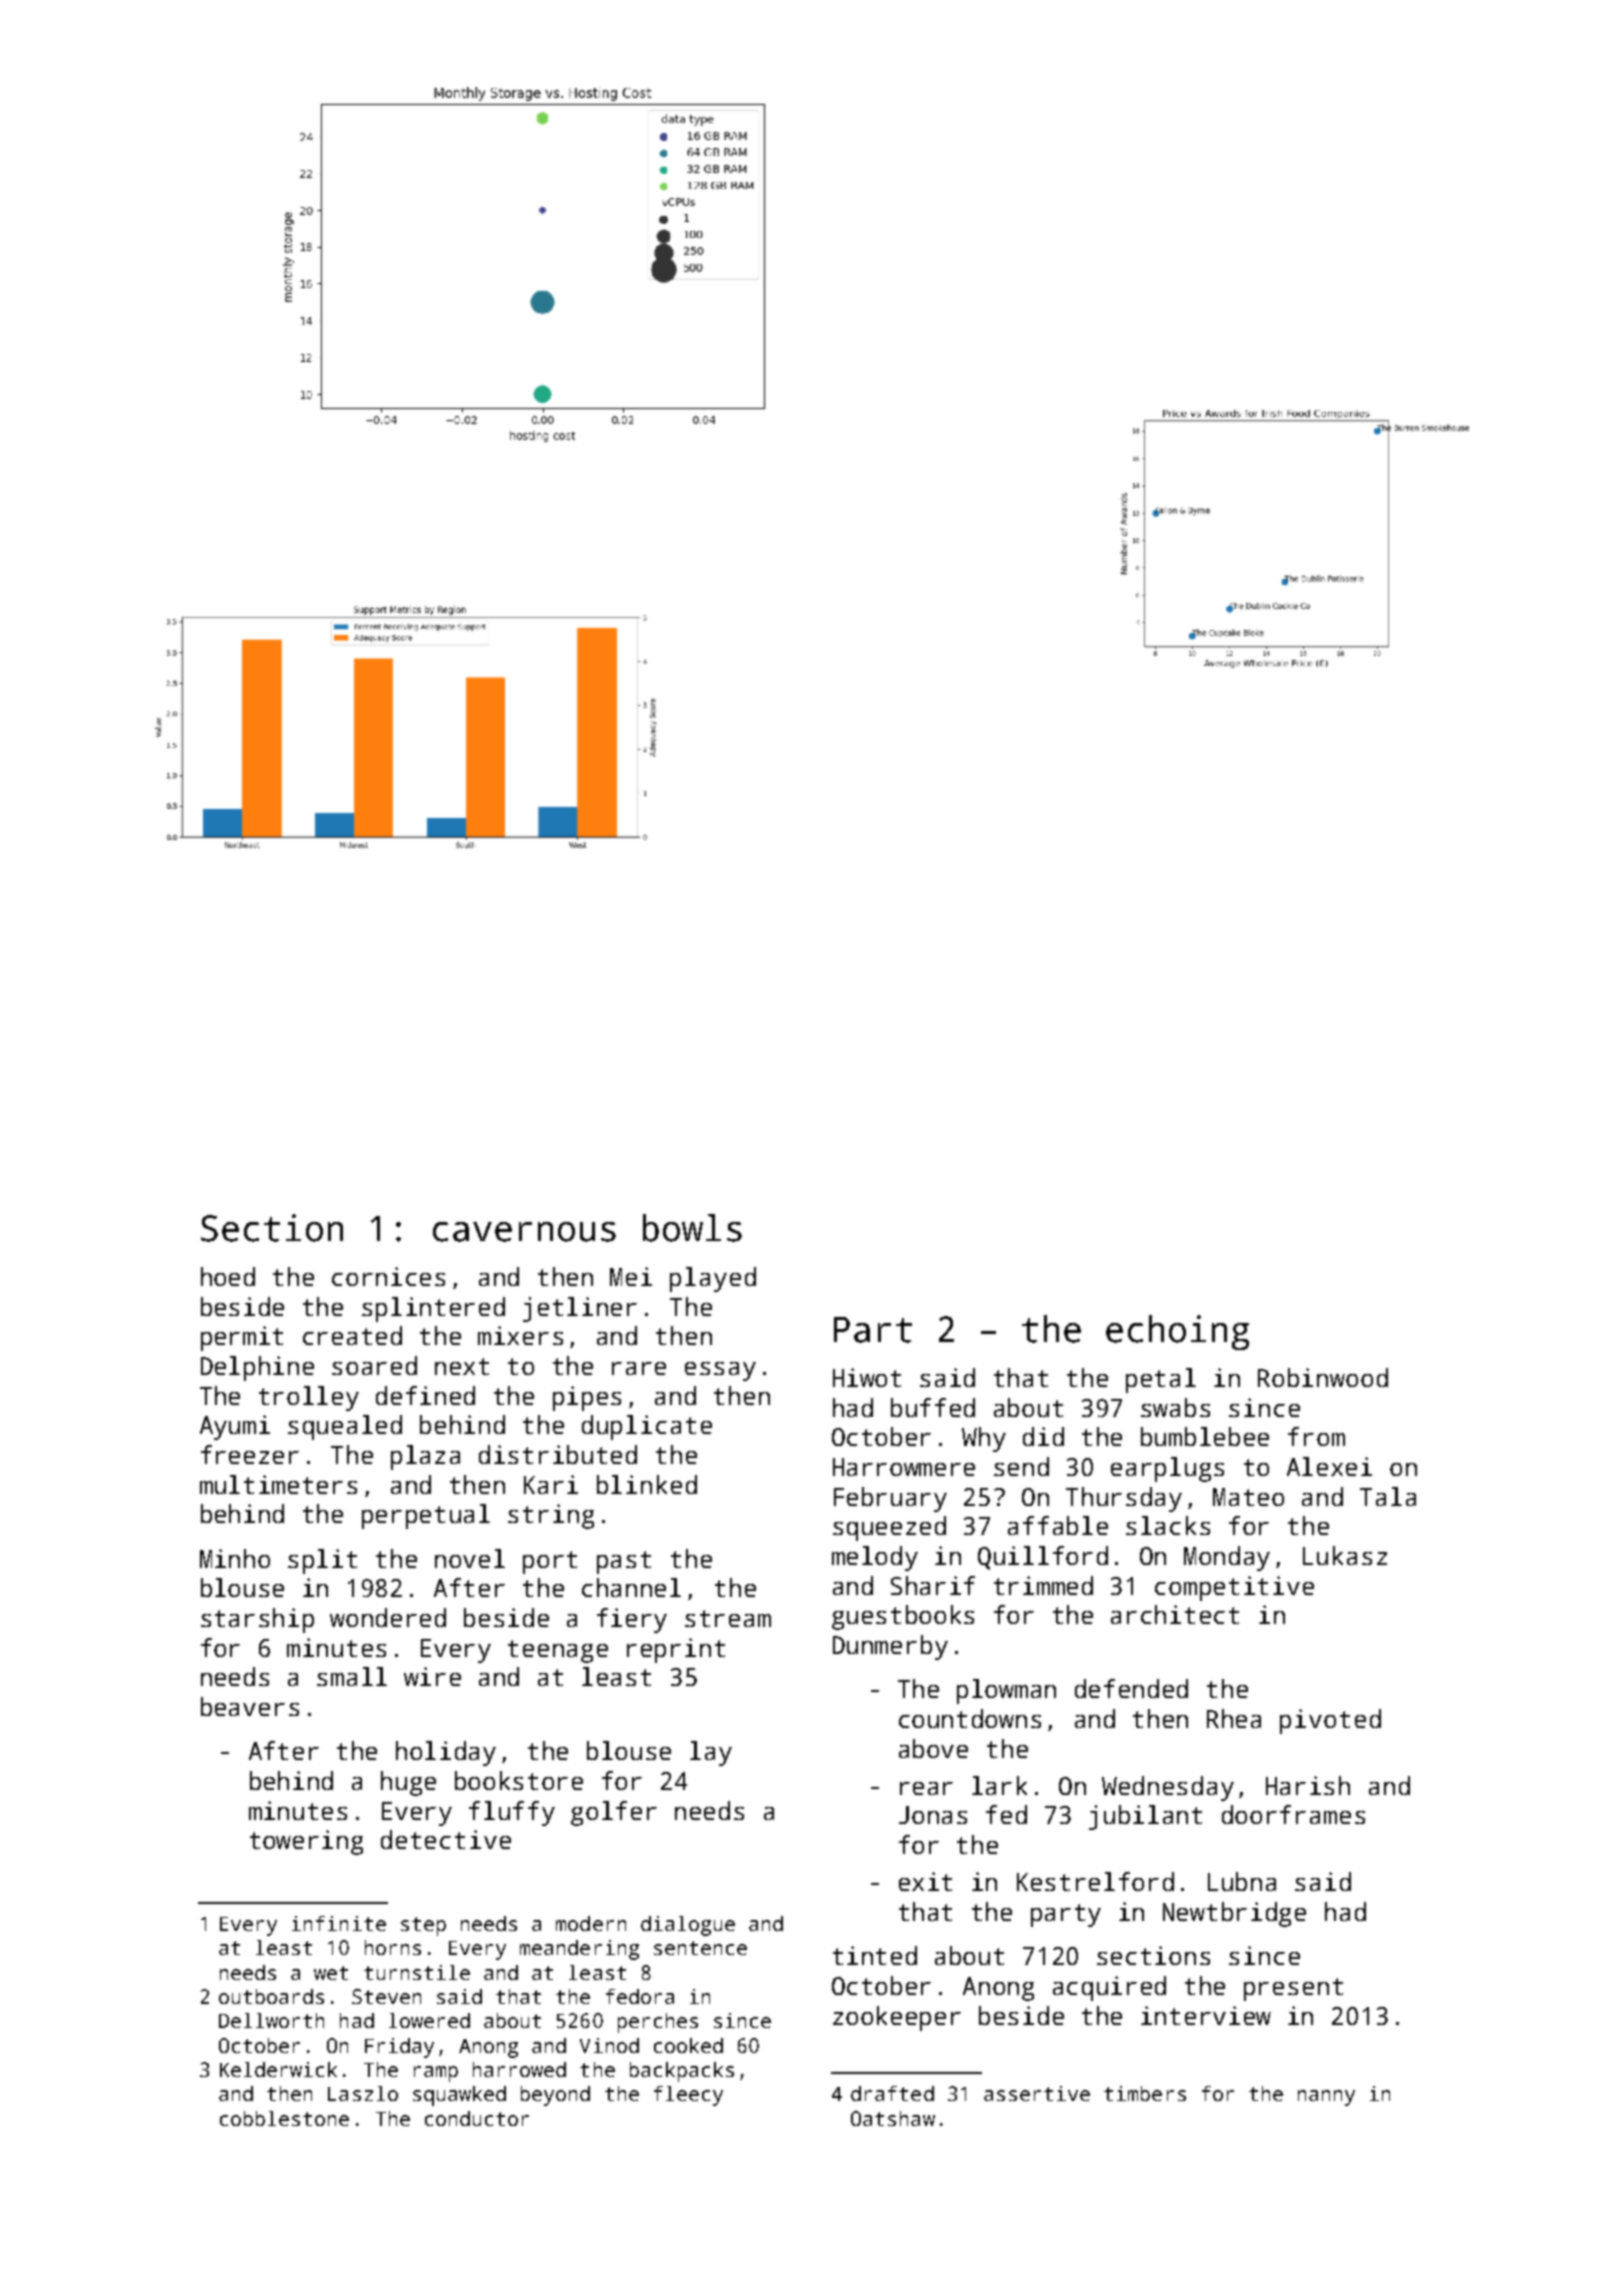  What do you see at coordinates (446, 1839) in the document?
I see `detective` at bounding box center [446, 1839].
